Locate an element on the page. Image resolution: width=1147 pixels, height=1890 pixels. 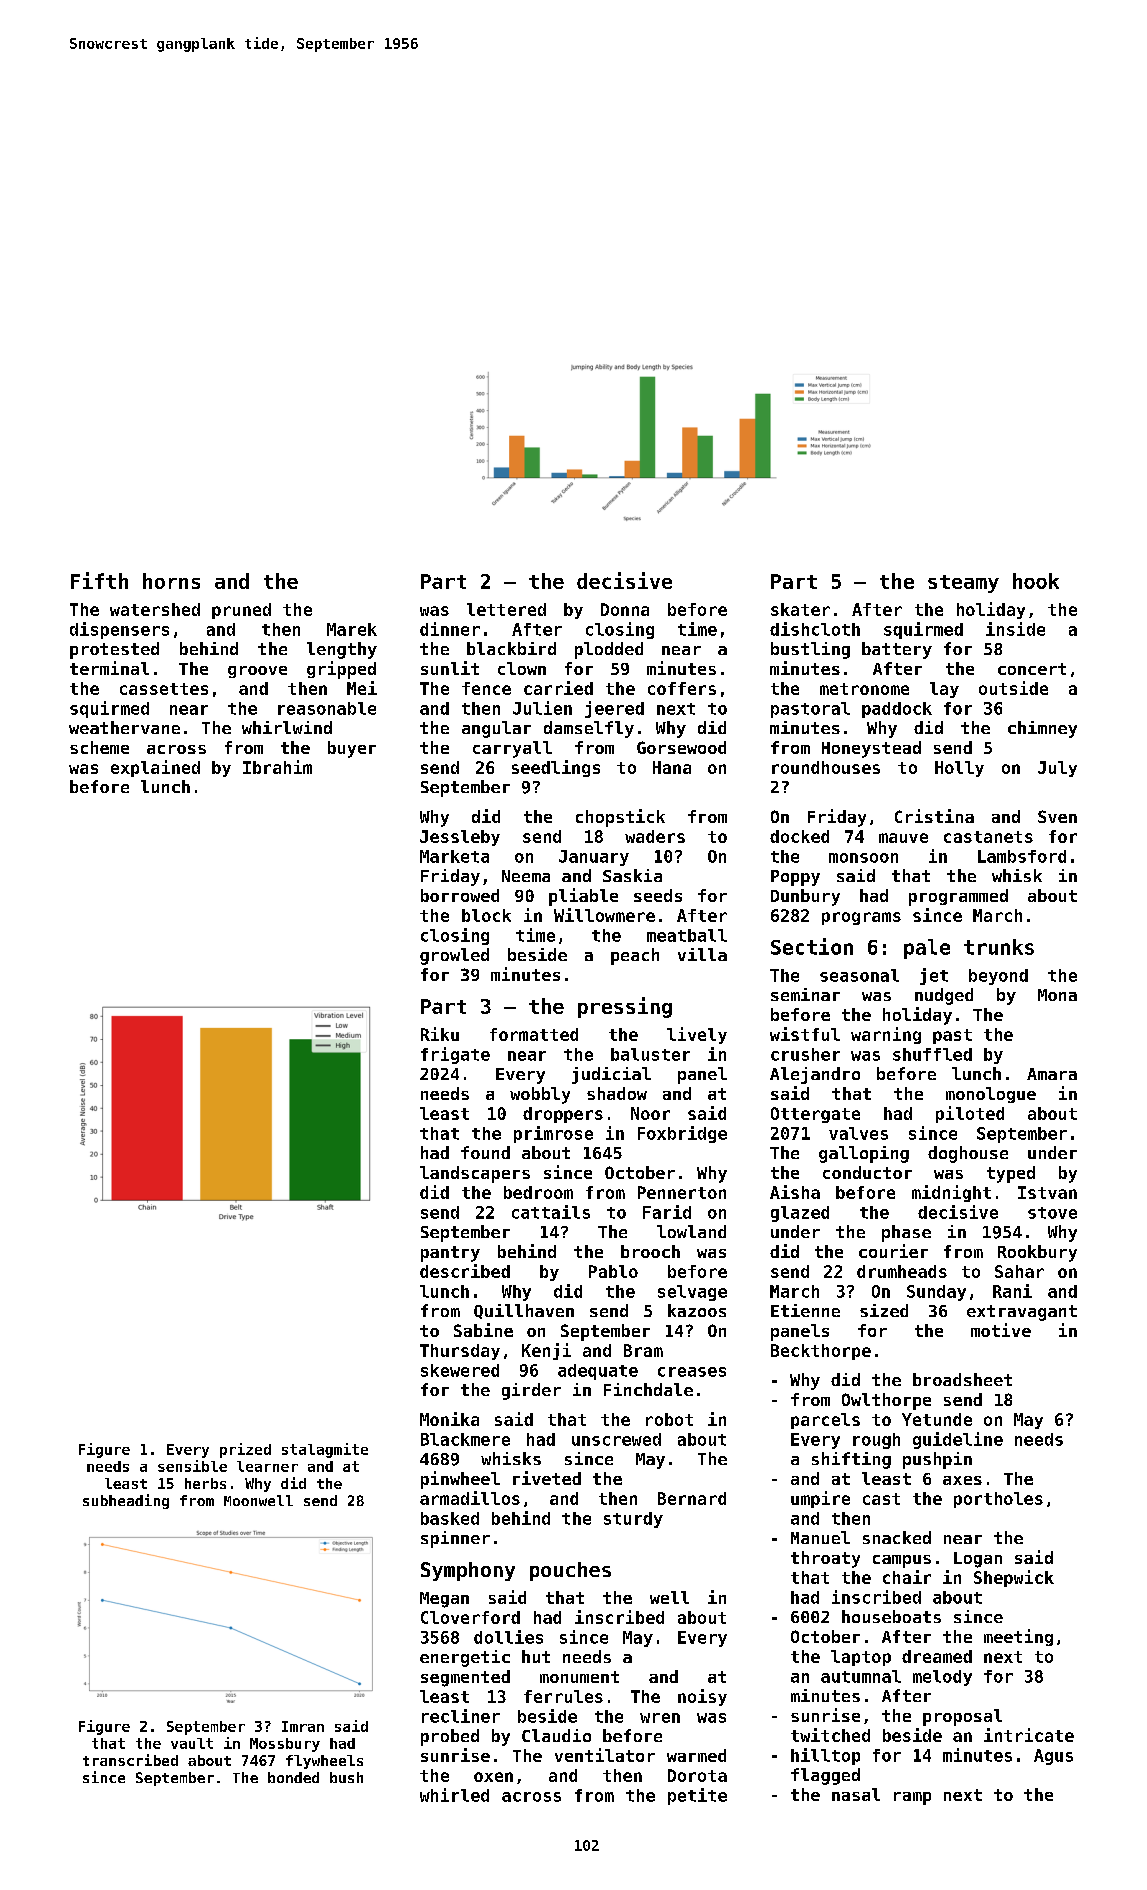
monsoon is located at coordinates (863, 858).
